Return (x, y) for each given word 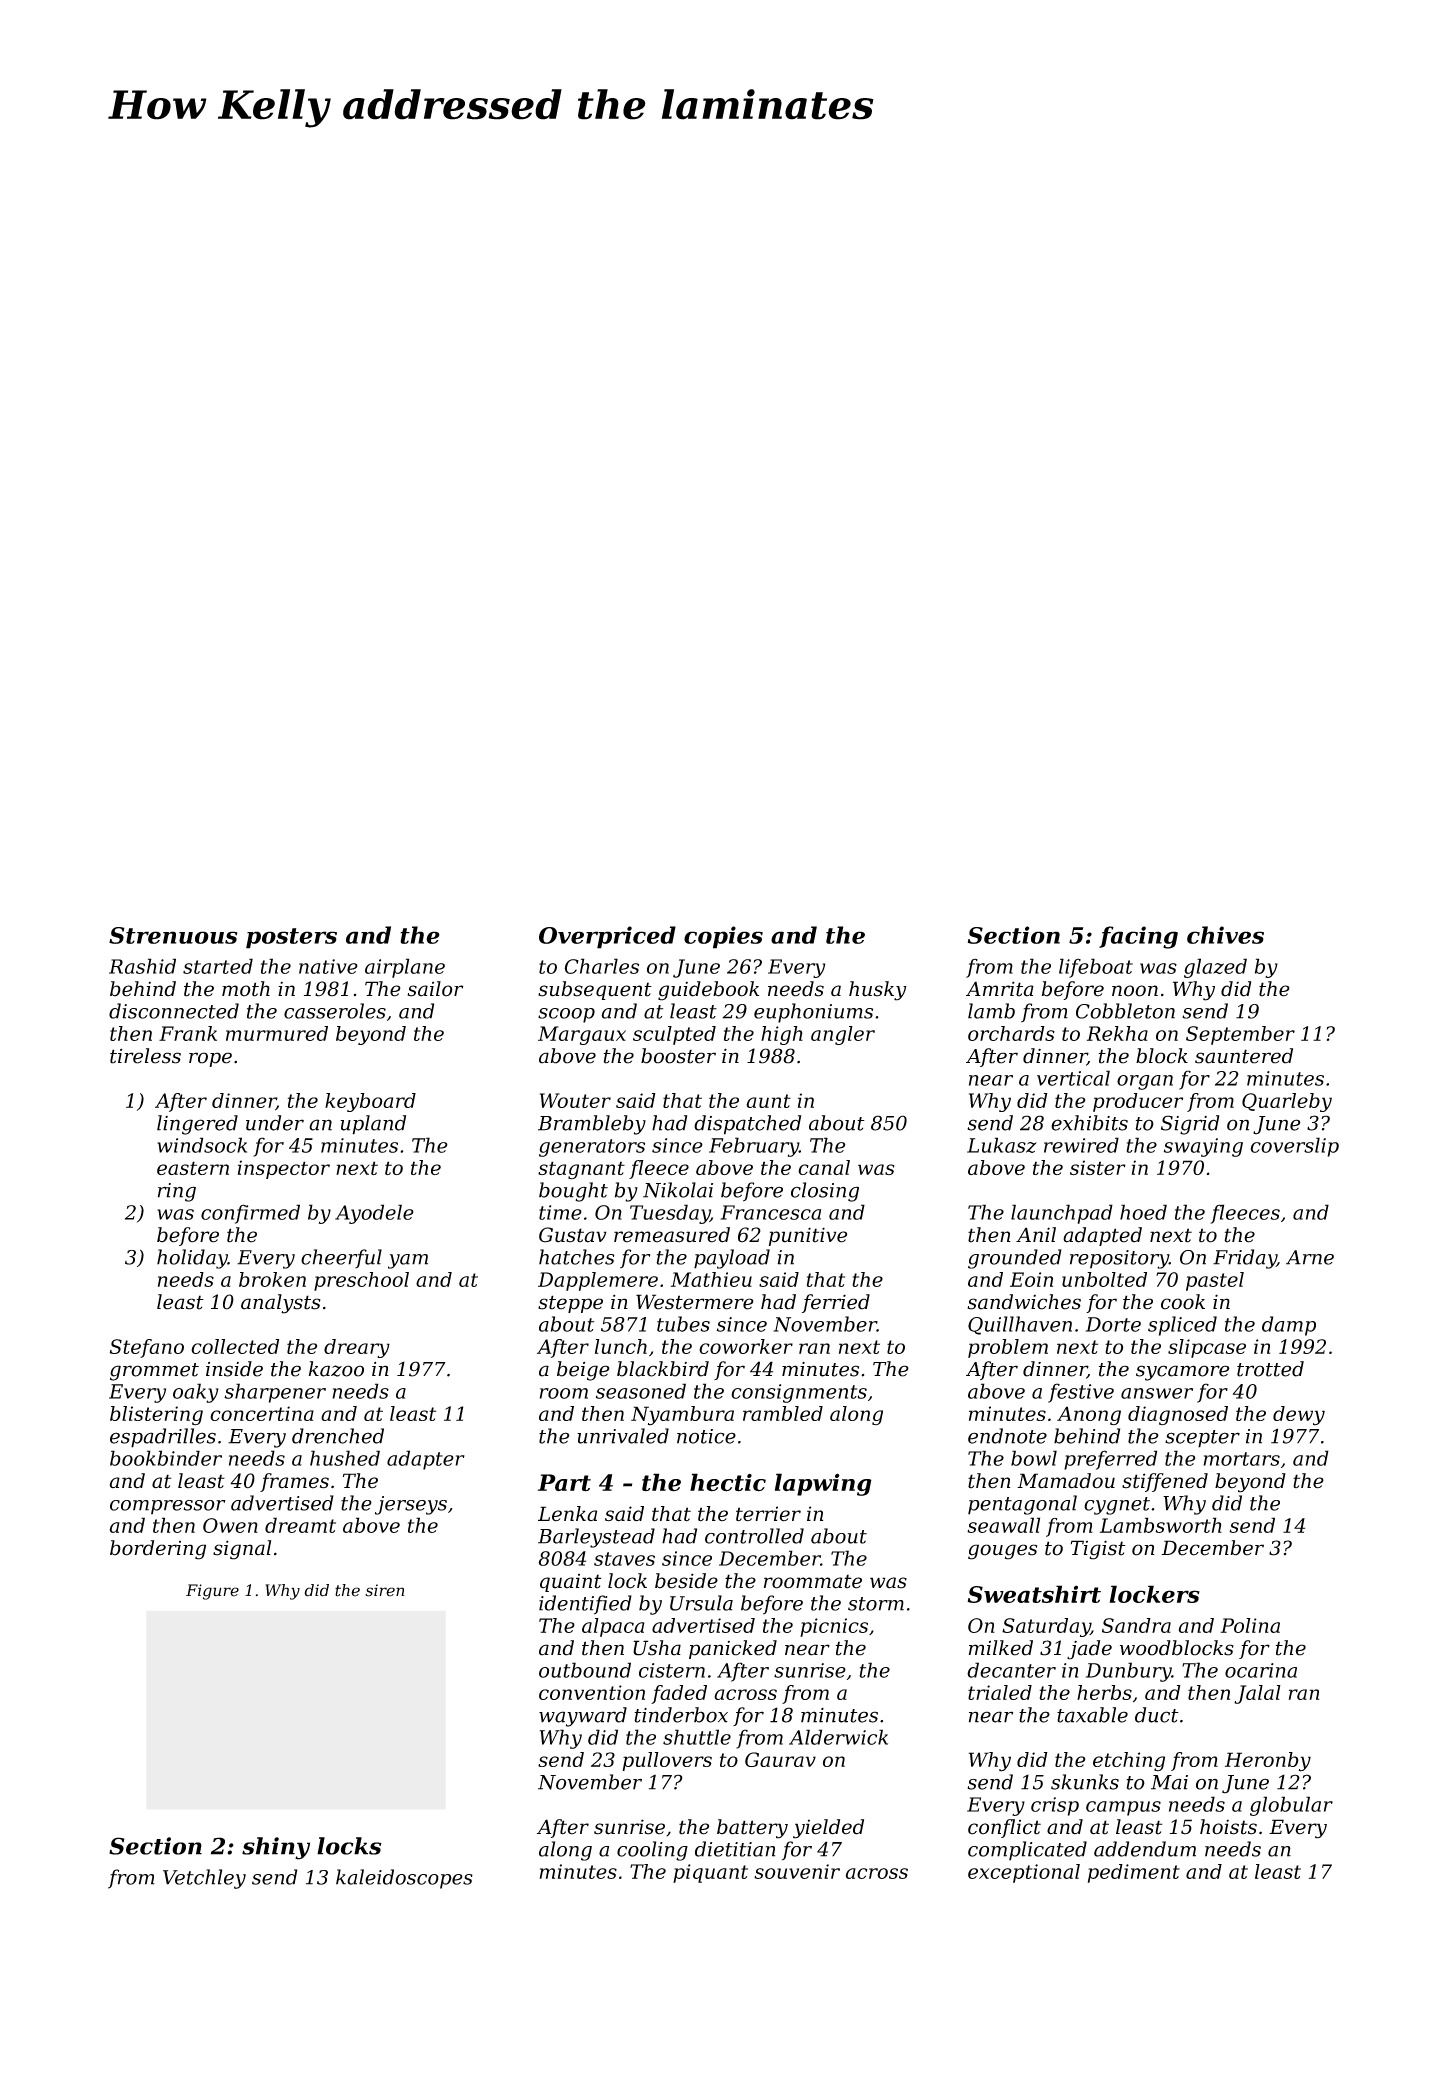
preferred (1110, 1460)
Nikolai (678, 1190)
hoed (1143, 1212)
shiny (276, 1848)
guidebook (708, 991)
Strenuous (173, 935)
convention (592, 1692)
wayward (583, 1717)
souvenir (797, 1871)
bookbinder (166, 1458)
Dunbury (1129, 1672)
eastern (193, 1168)
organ (1145, 1082)
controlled (754, 1536)
